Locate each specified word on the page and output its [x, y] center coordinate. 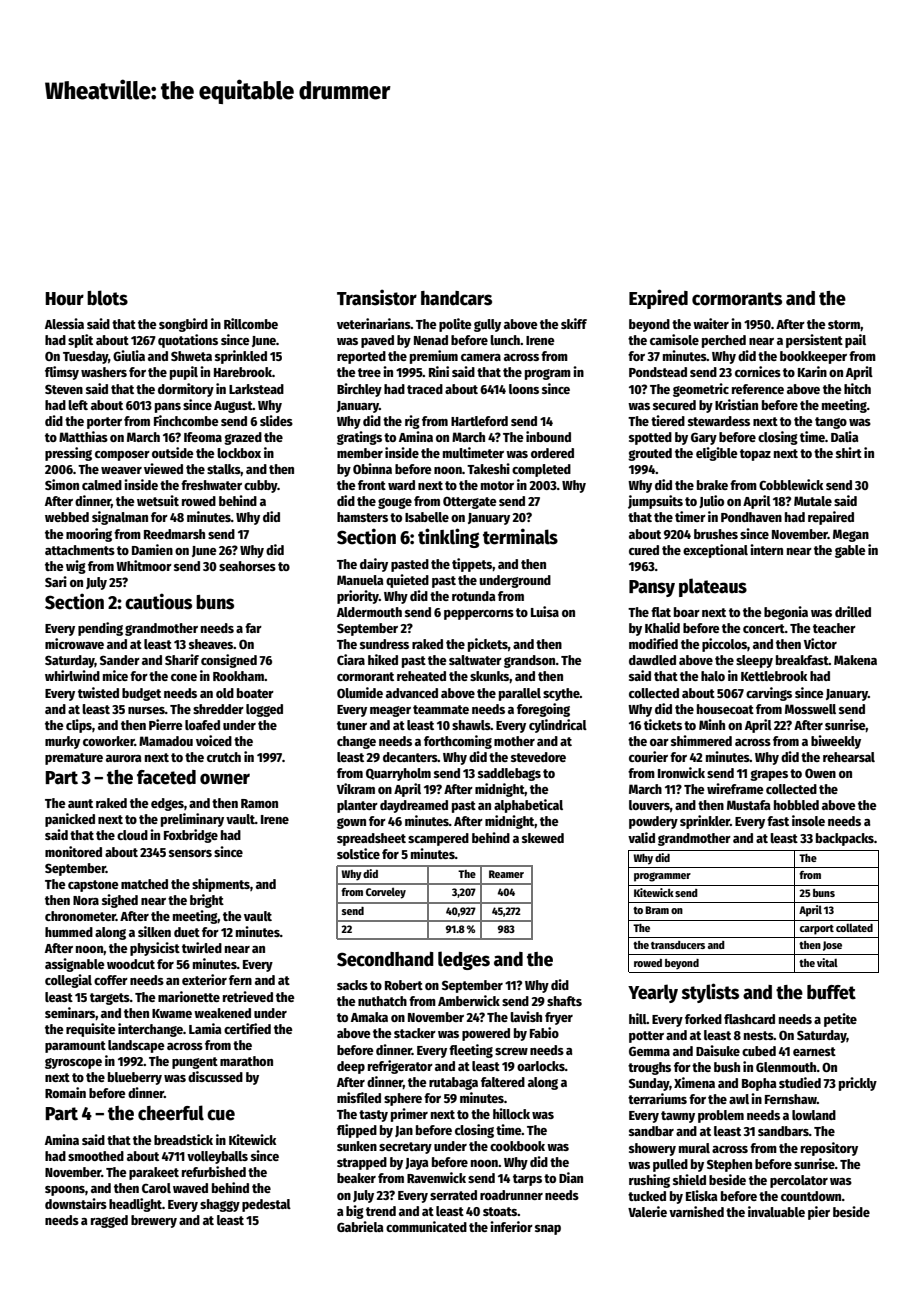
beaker [356, 1178]
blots [107, 298]
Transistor [377, 297]
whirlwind [72, 675]
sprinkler [705, 822]
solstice [358, 853]
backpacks [845, 839]
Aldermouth [369, 612]
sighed [120, 901]
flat [661, 612]
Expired [658, 299]
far [253, 628]
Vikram [356, 788]
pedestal [266, 1205]
